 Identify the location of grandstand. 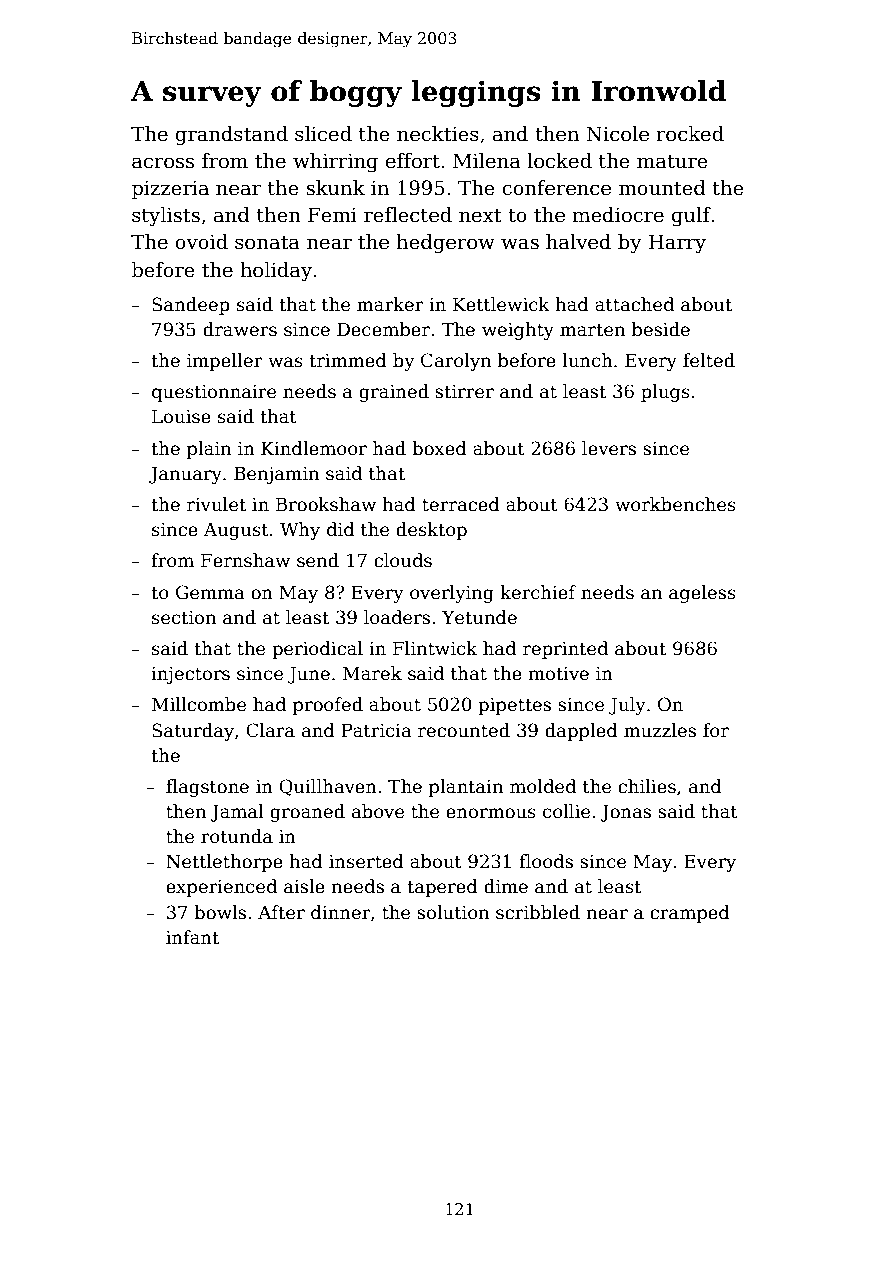
(231, 136).
